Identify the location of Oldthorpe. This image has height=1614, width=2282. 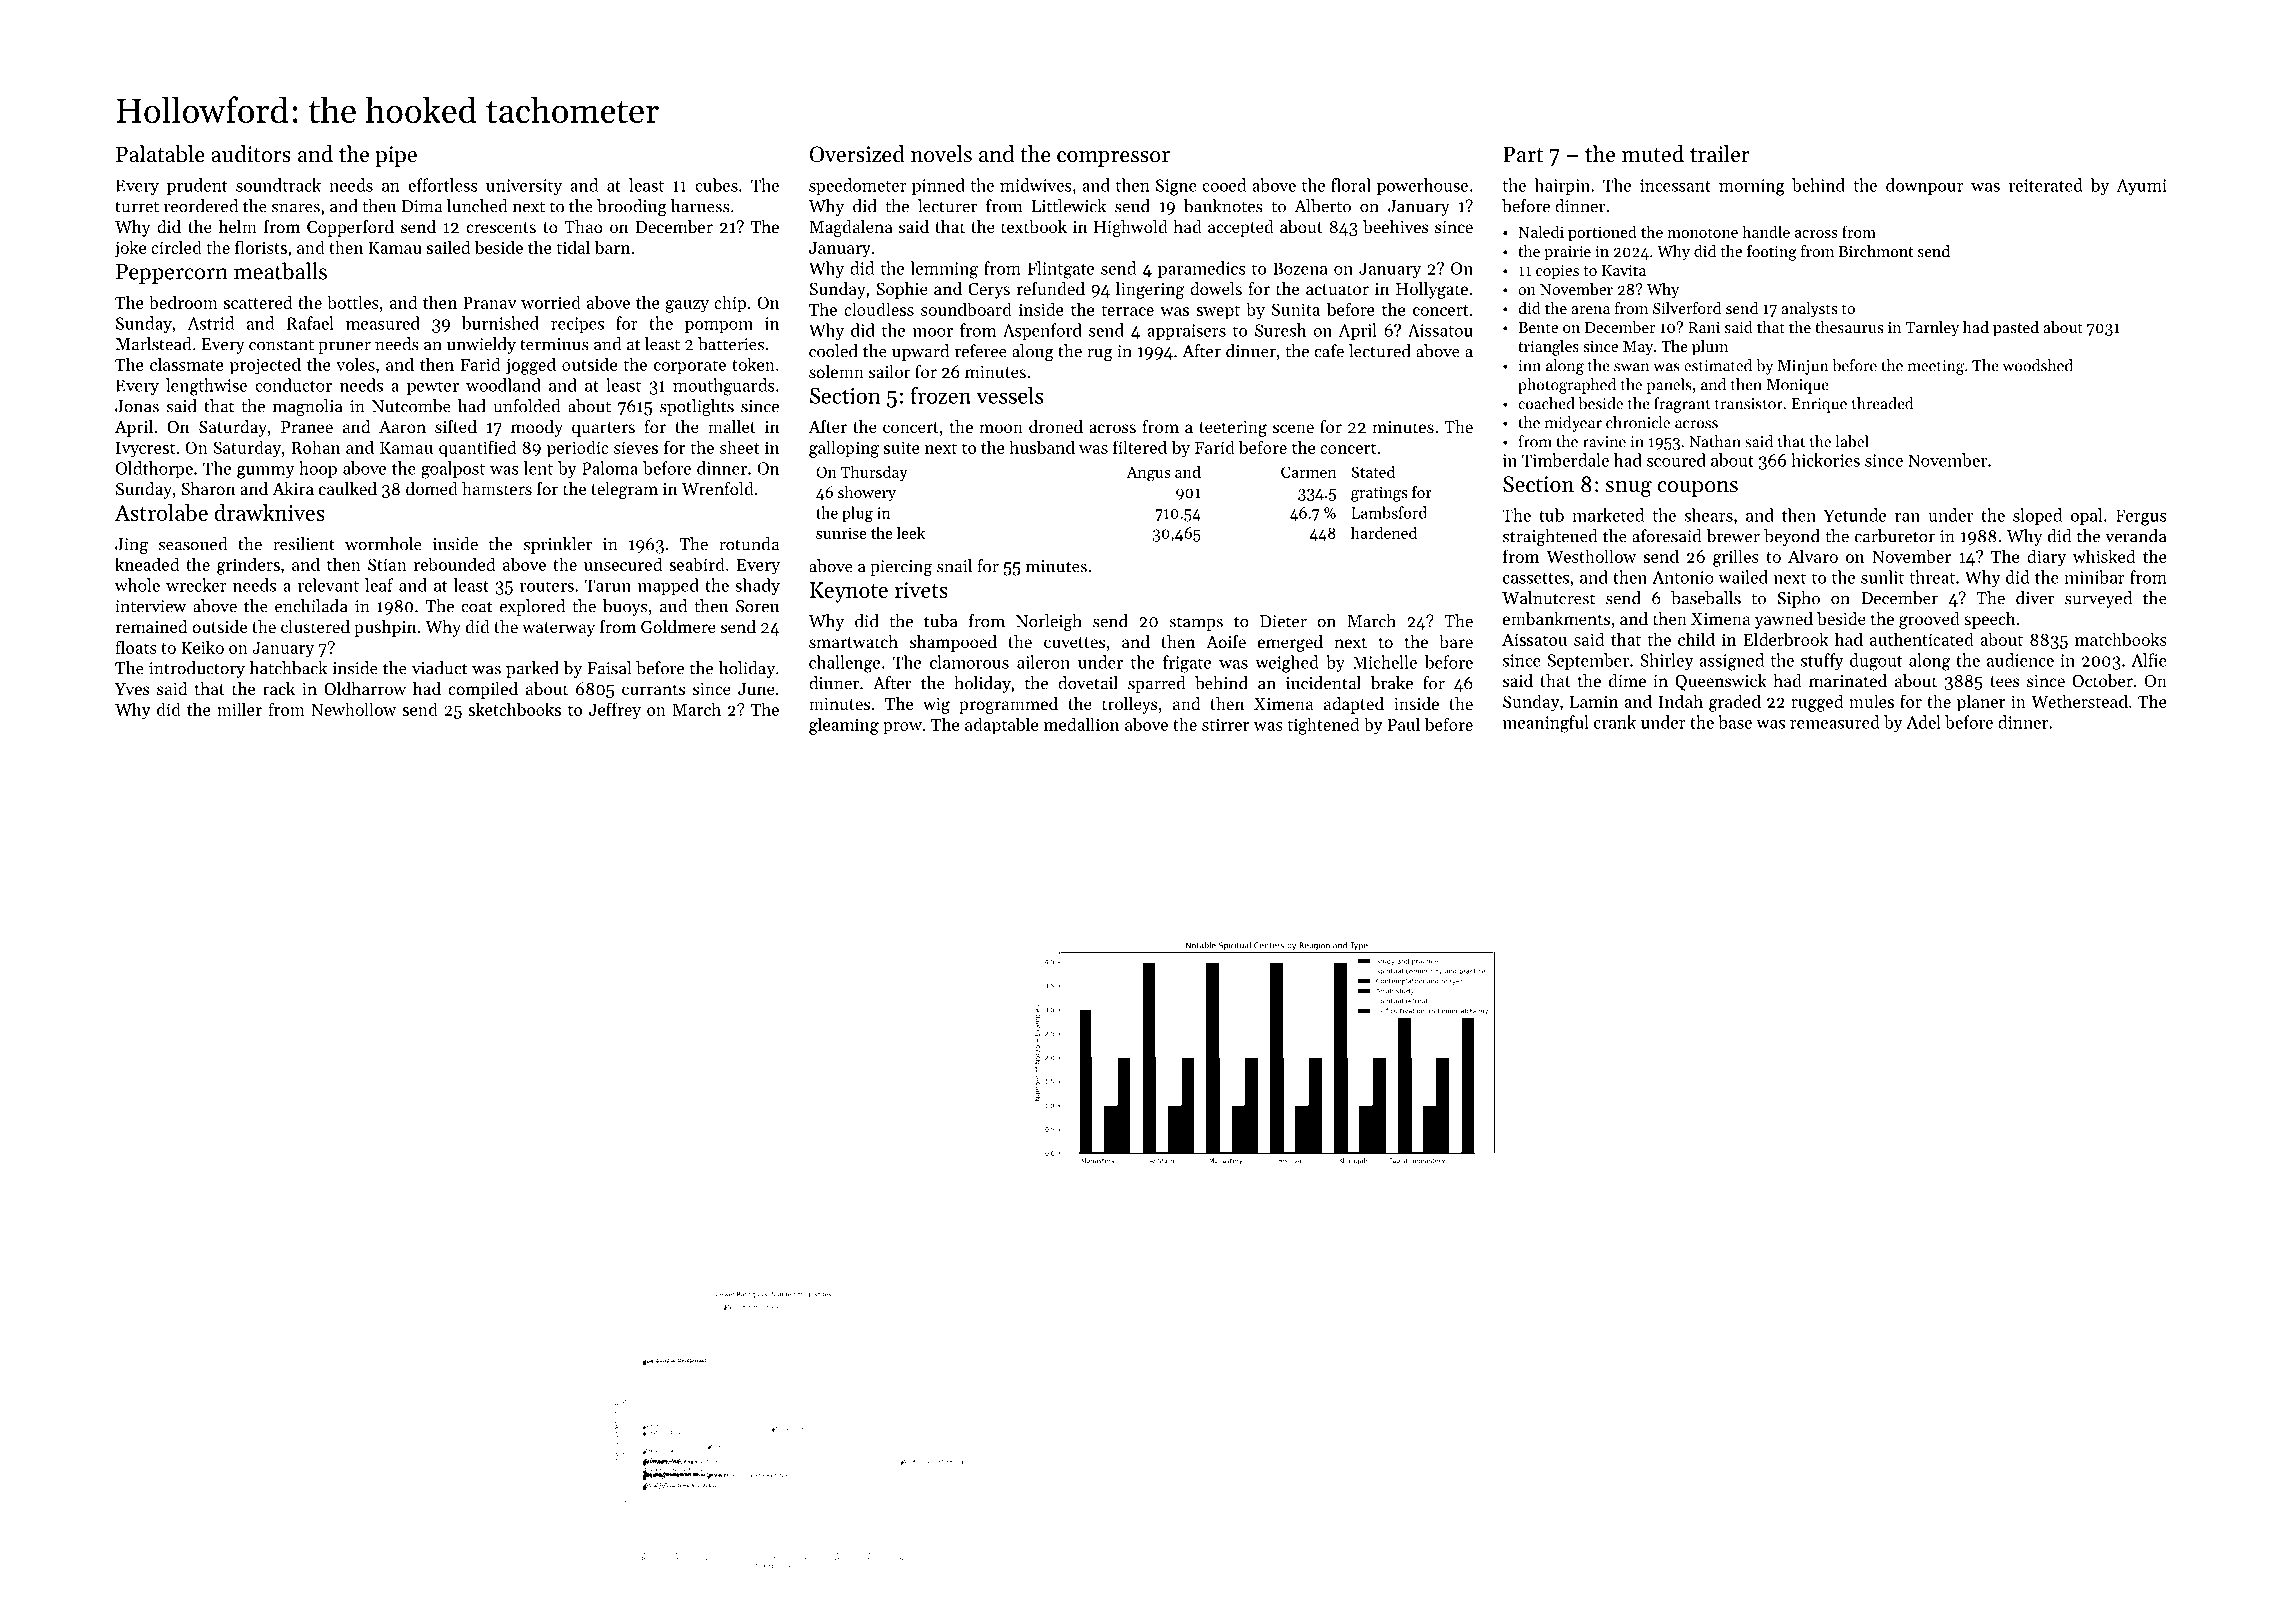
(154, 469).
